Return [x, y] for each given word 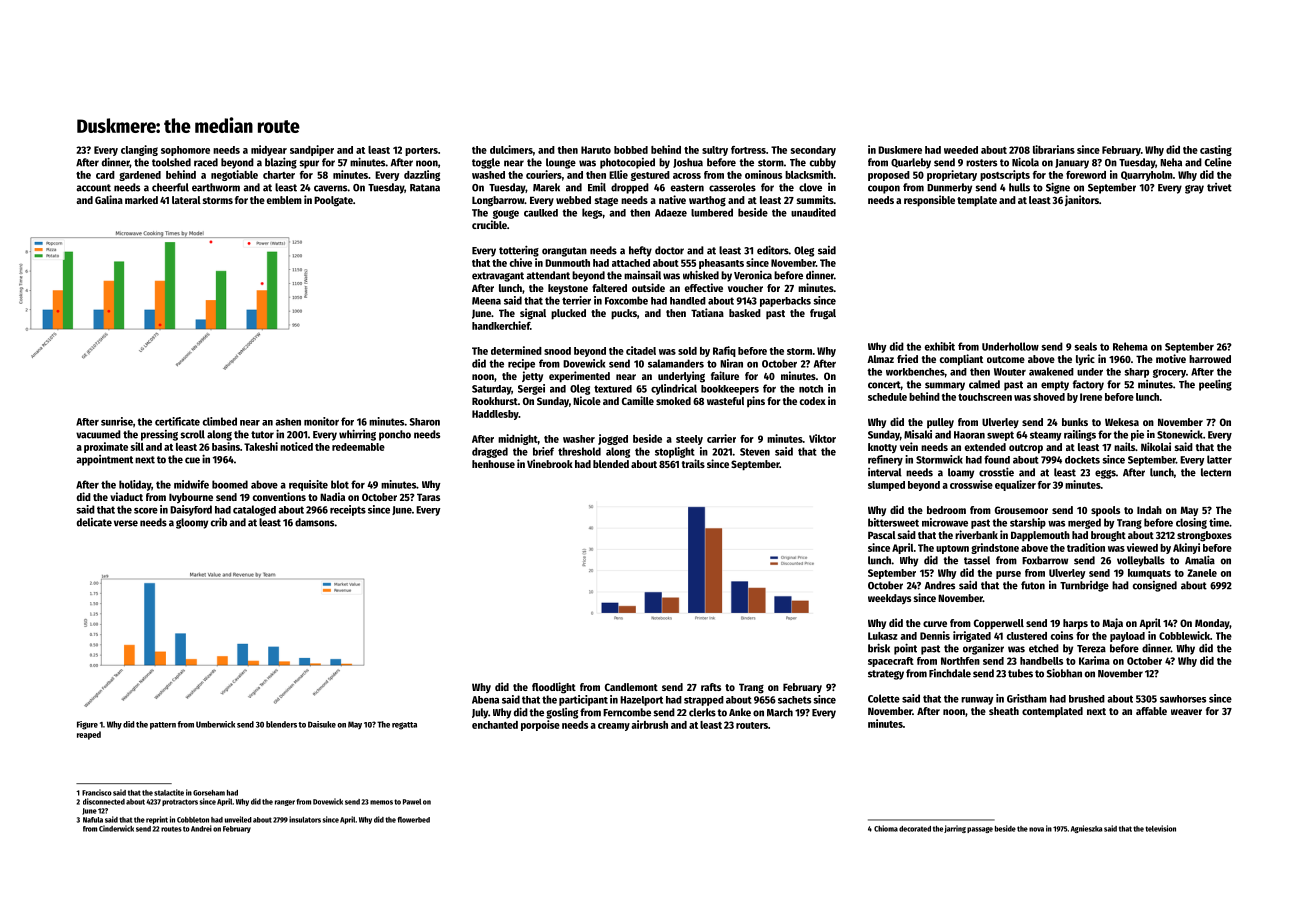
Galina [109, 199]
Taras [428, 497]
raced [206, 162]
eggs [1105, 474]
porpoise [540, 725]
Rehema [1130, 346]
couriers [544, 174]
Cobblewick [1184, 635]
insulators [305, 819]
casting [1216, 150]
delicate [94, 522]
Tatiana [707, 312]
